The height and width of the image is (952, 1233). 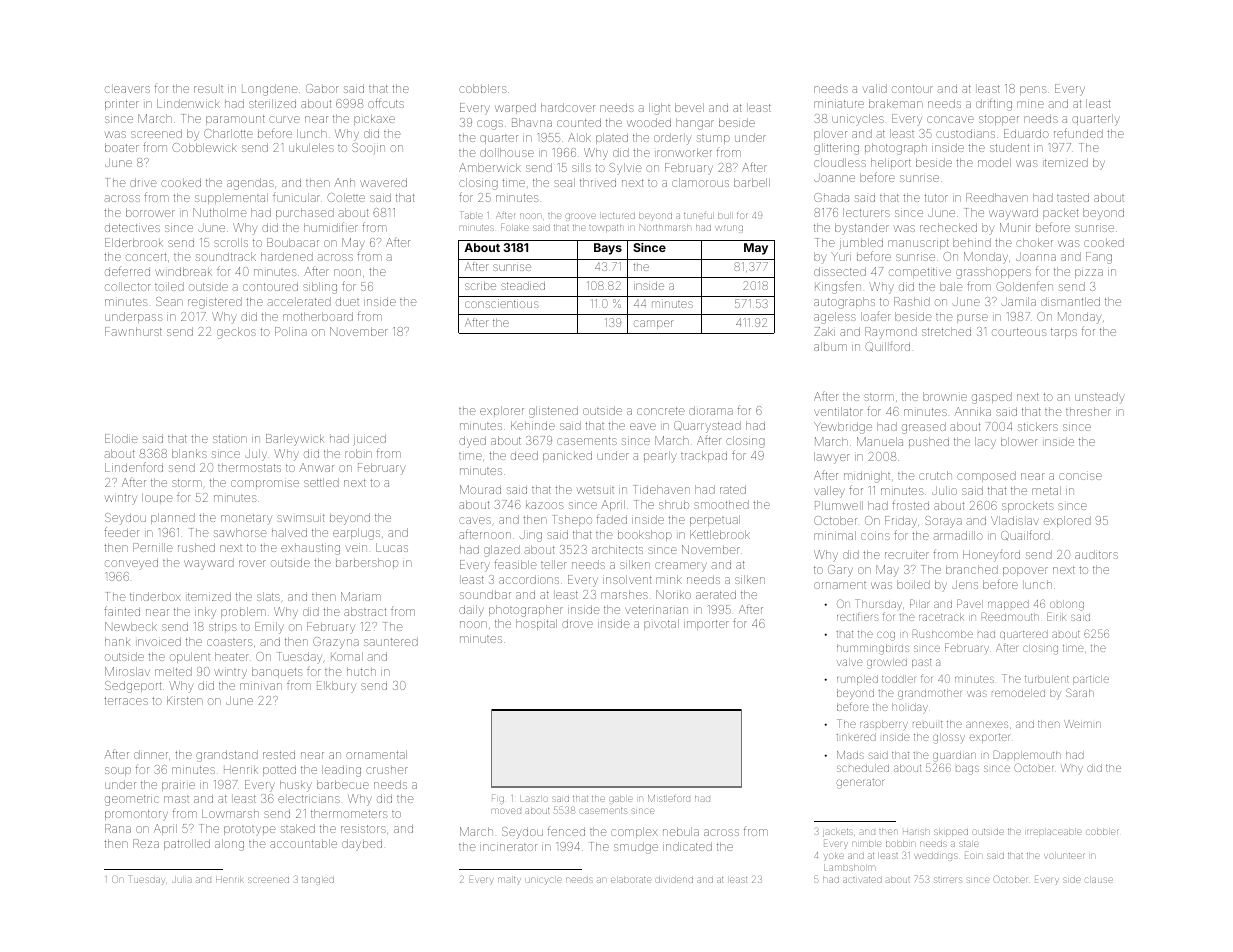 I want to click on Jing, so click(x=531, y=536).
